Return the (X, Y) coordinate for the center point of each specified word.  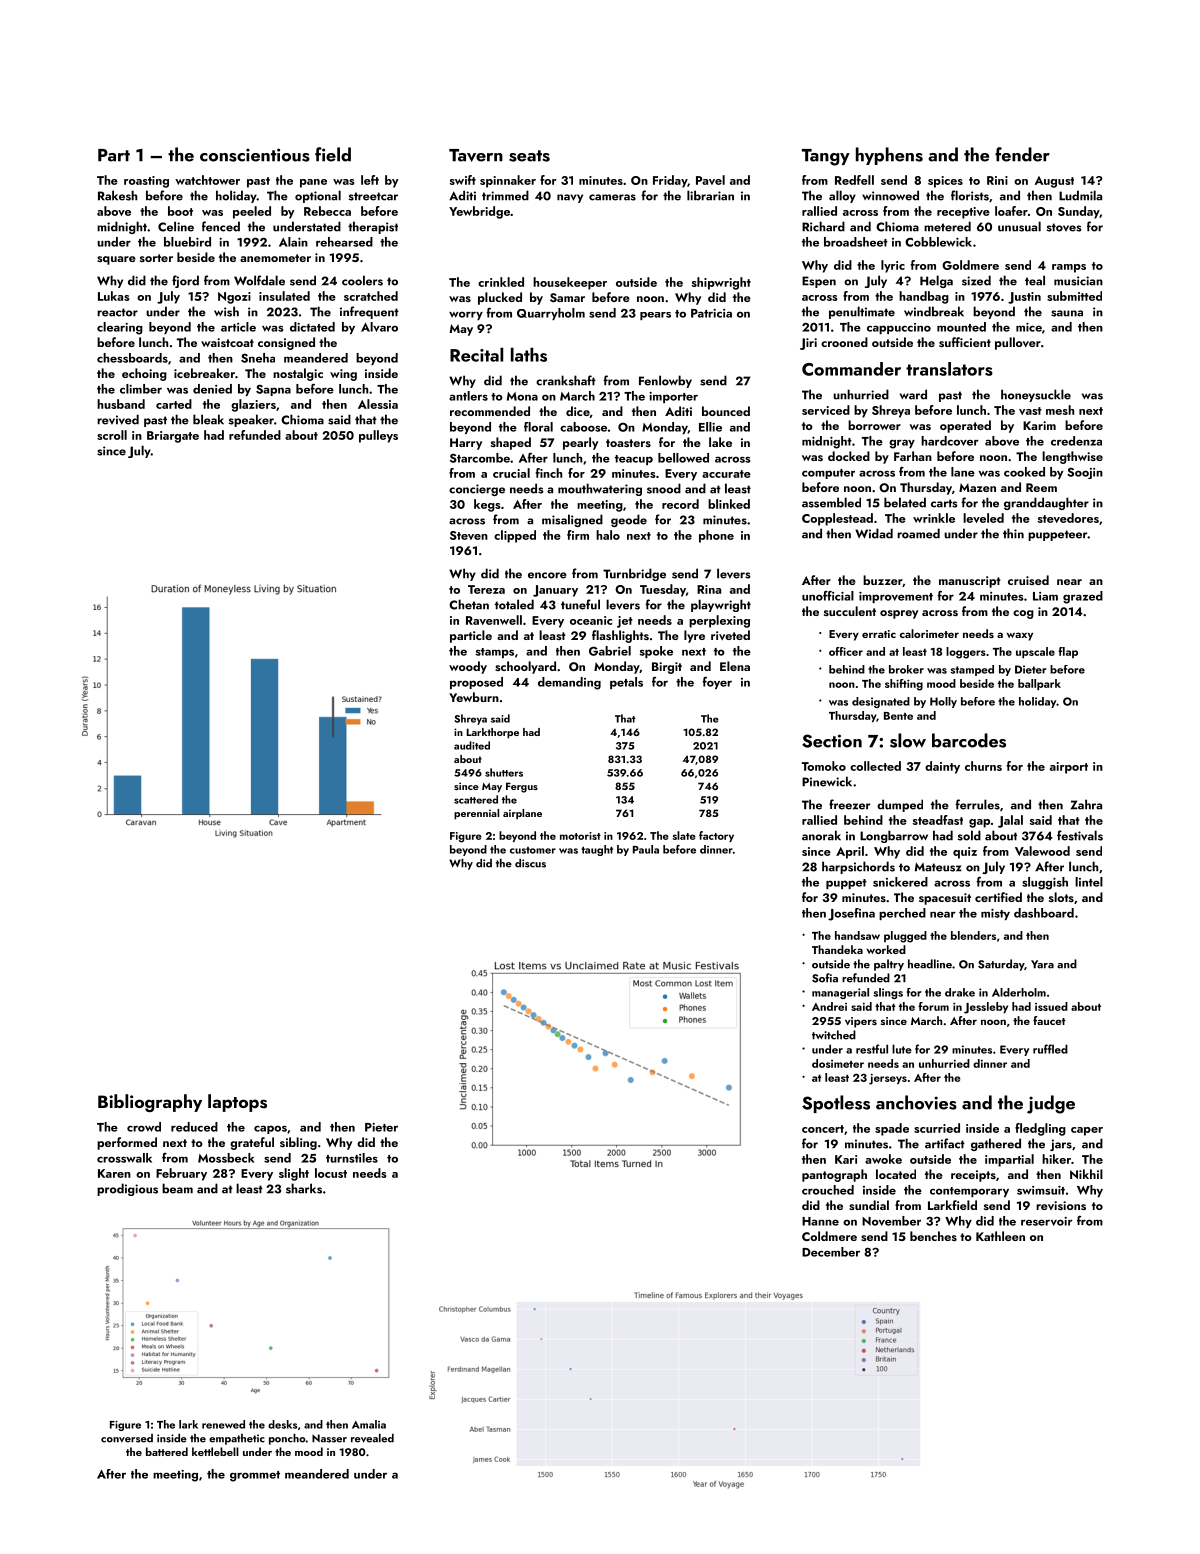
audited (472, 745)
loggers (966, 653)
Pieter (381, 1127)
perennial (476, 814)
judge (1051, 1104)
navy (570, 198)
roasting (146, 182)
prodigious (127, 1189)
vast (1030, 411)
